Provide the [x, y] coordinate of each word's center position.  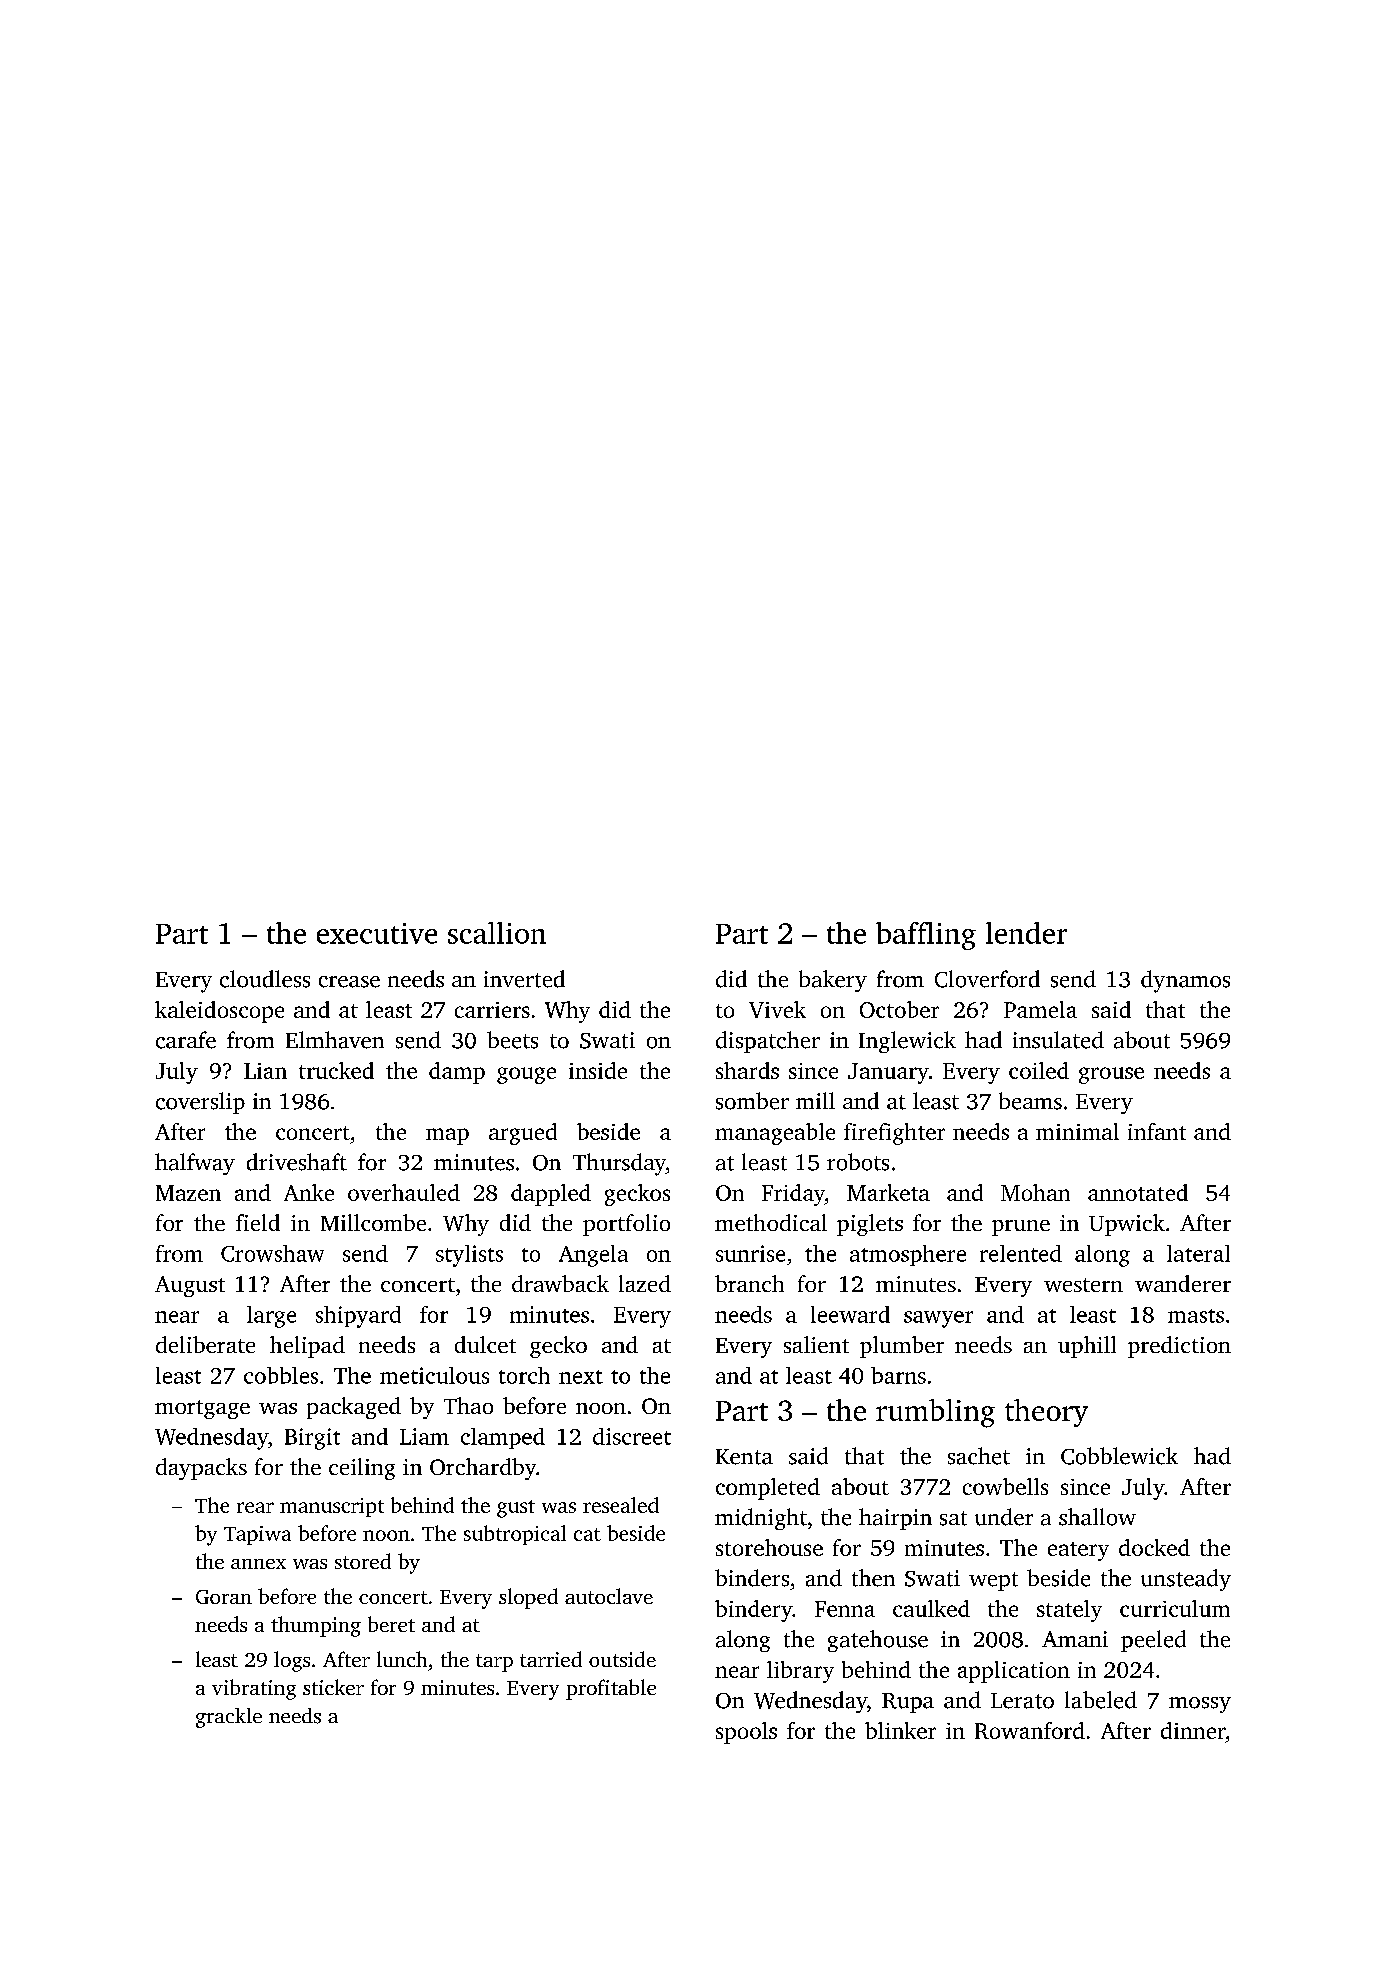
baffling [926, 936]
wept [993, 1581]
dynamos [1185, 981]
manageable [775, 1134]
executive [377, 933]
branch [749, 1283]
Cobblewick [1119, 1456]
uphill [1087, 1347]
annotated [1138, 1192]
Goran [224, 1597]
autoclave [609, 1596]
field [258, 1222]
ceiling [362, 1469]
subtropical [515, 1535]
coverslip [200, 1103]
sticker [333, 1687]
